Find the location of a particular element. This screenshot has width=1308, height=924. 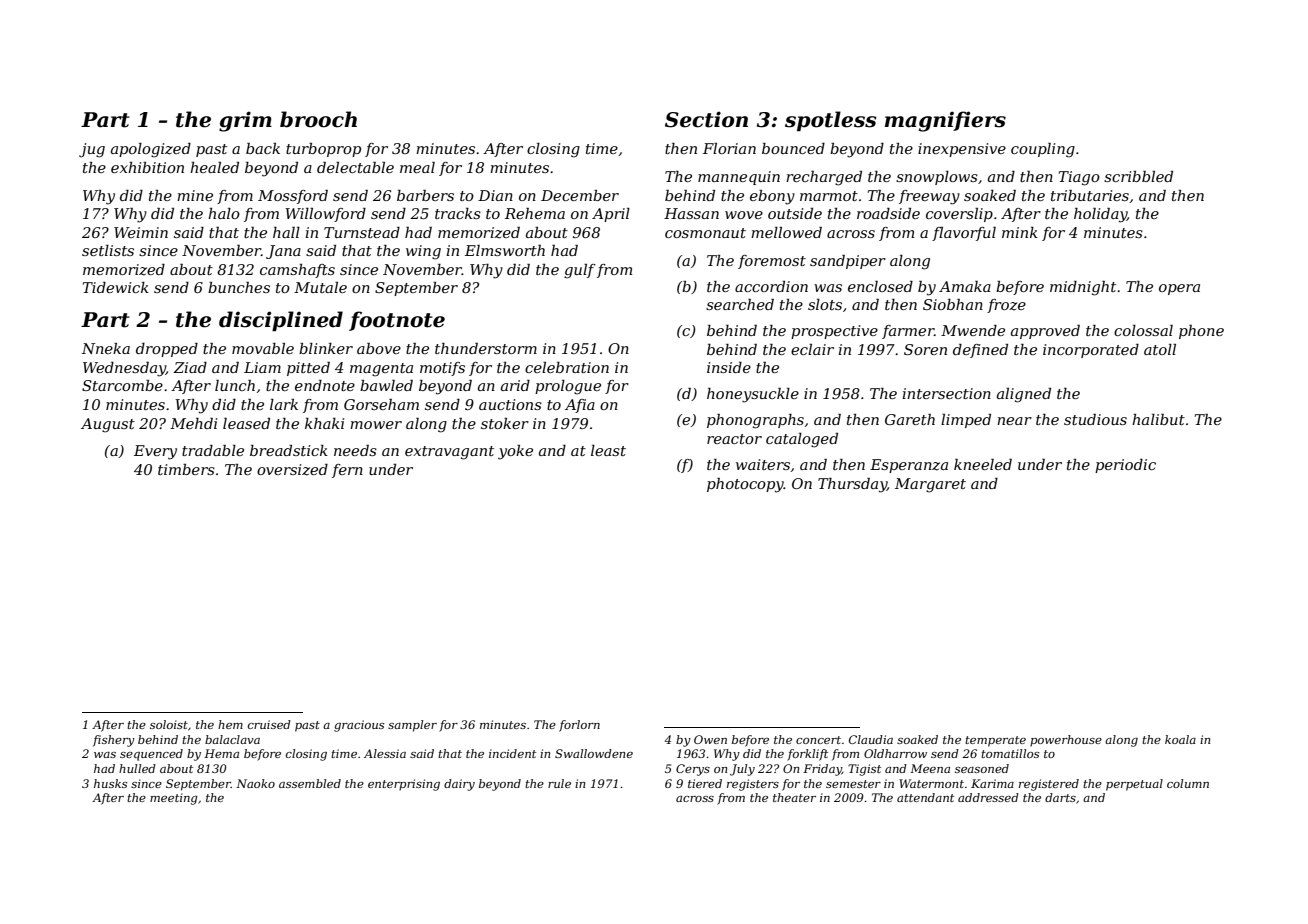

soloist is located at coordinates (169, 724).
